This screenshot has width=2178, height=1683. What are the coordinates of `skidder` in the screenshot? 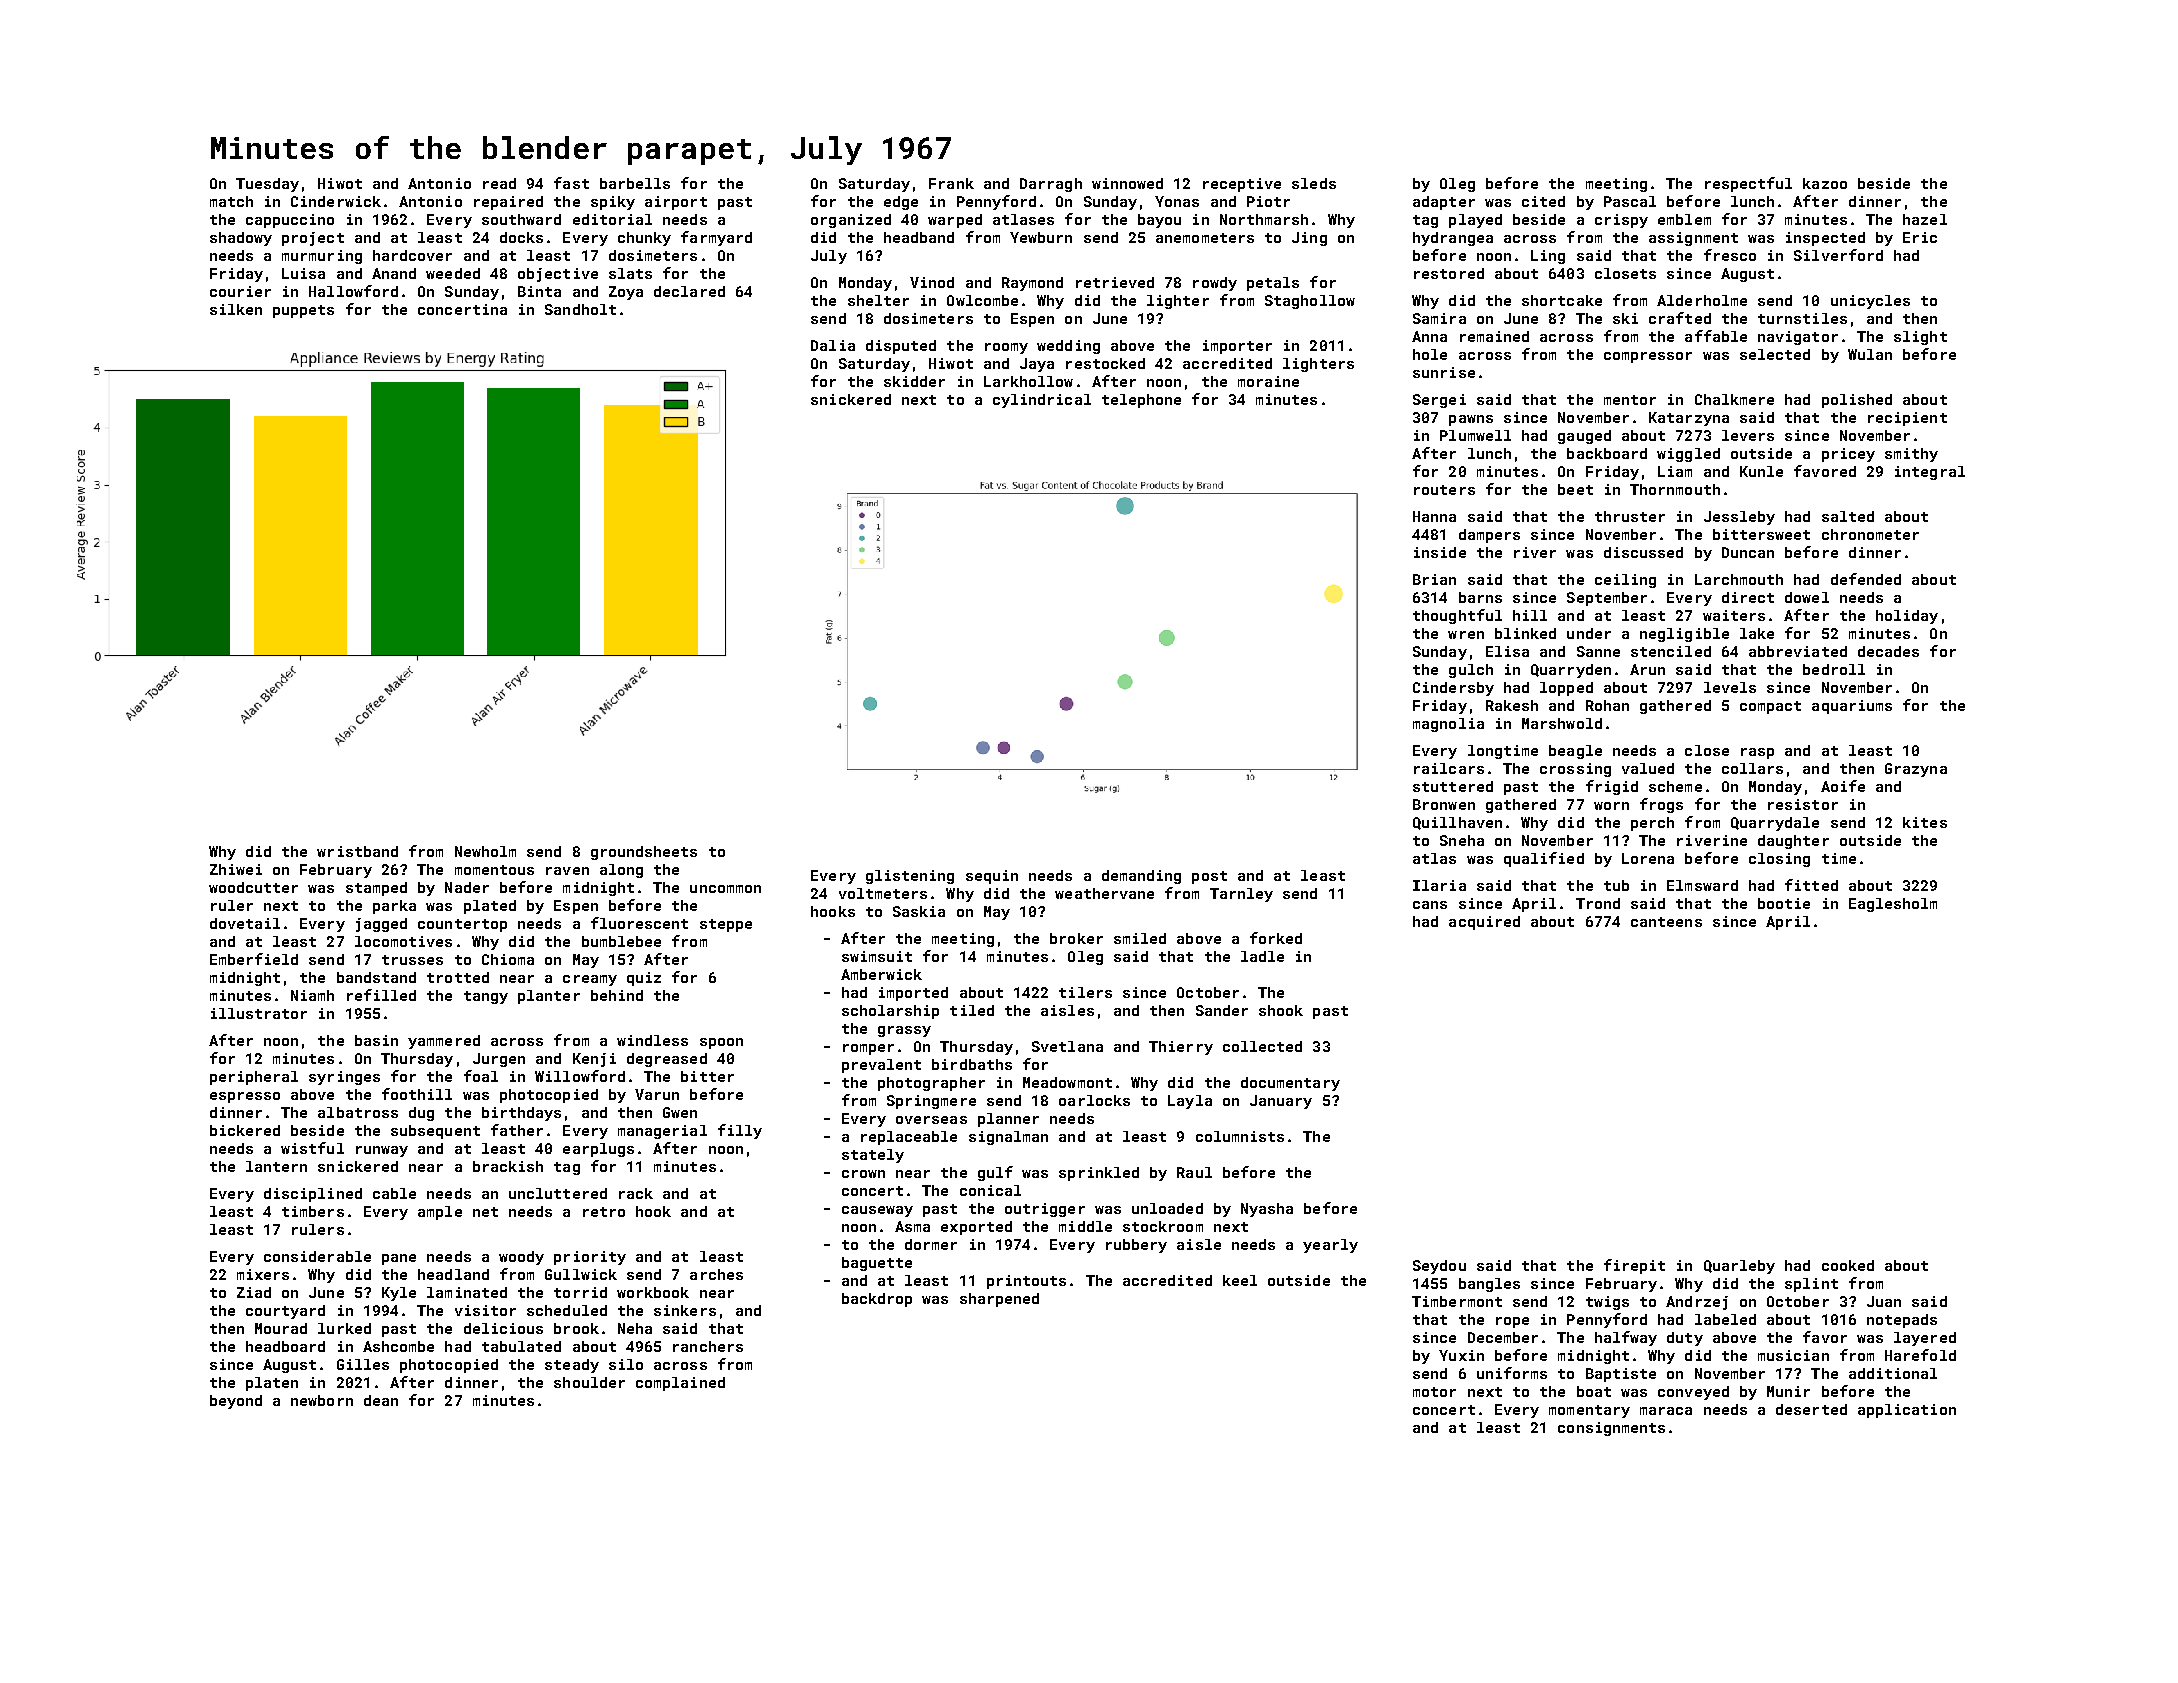 It's located at (914, 381).
